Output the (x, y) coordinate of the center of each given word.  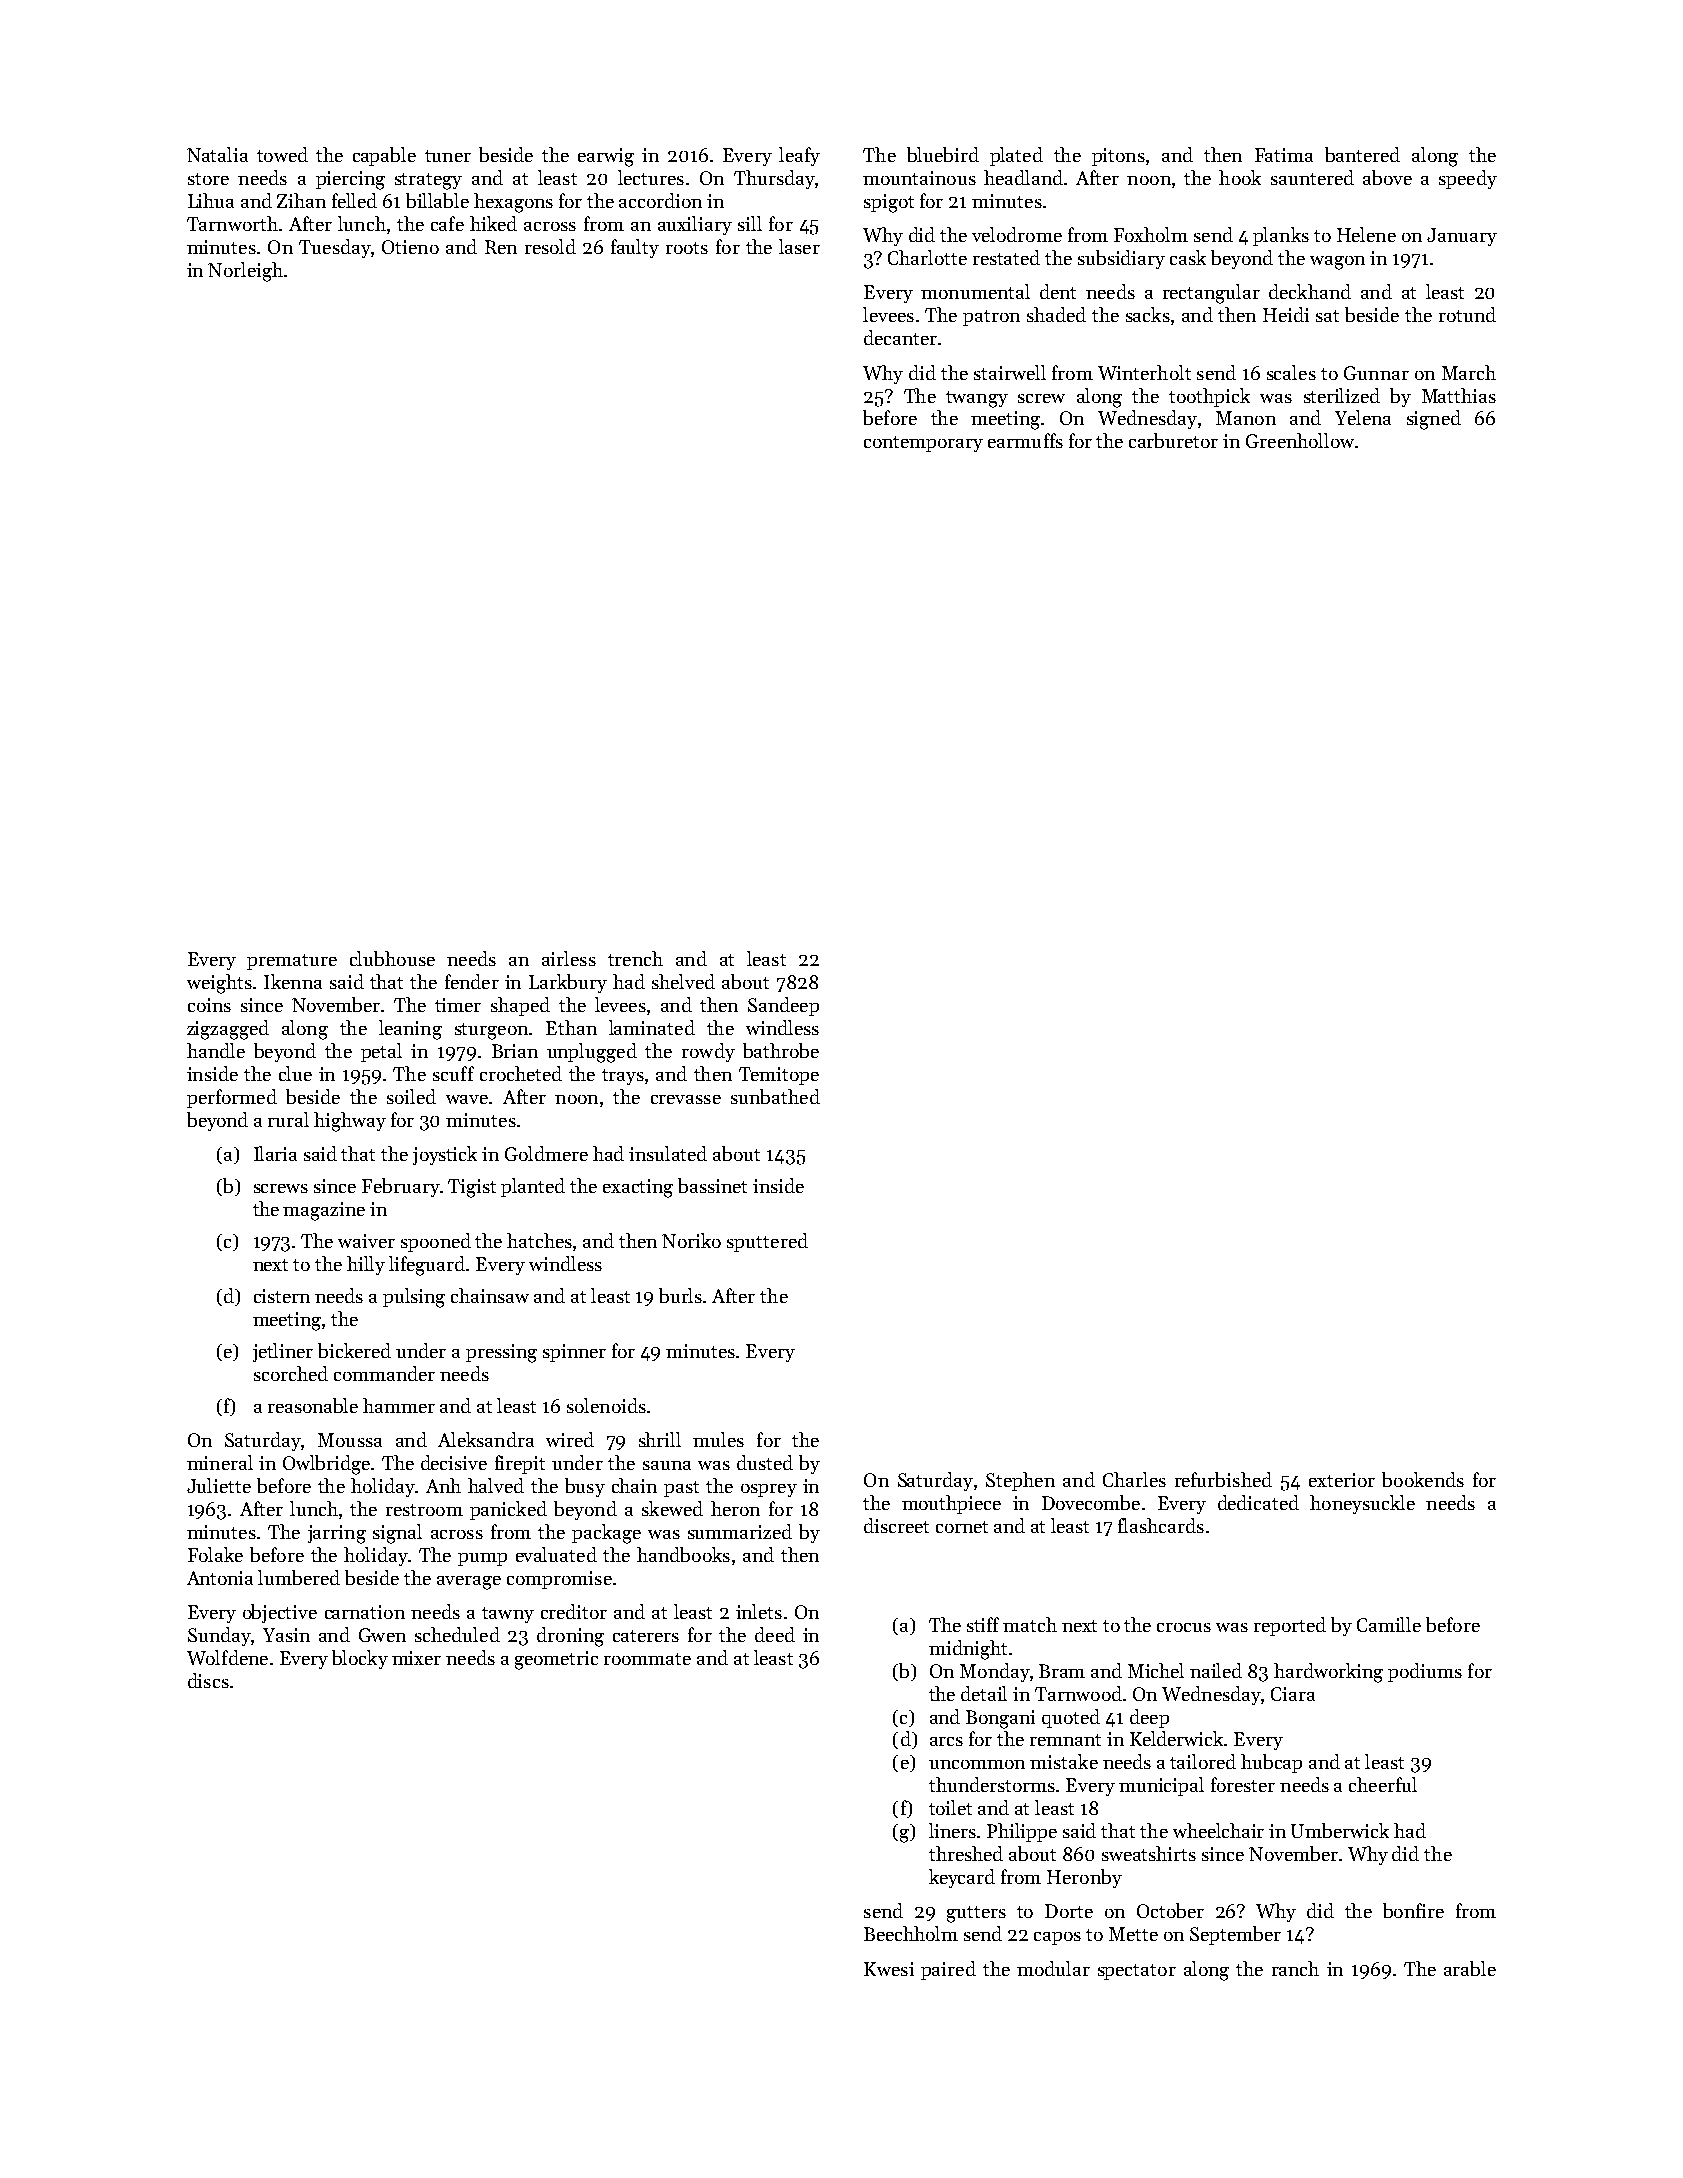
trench (635, 958)
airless (569, 958)
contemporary (923, 444)
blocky (360, 1659)
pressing (501, 1353)
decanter (900, 337)
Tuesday (335, 248)
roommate (647, 1659)
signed (1434, 420)
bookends (1423, 1479)
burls (681, 1295)
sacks (1148, 314)
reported (1290, 1626)
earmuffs (1025, 440)
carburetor (1173, 440)
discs (208, 1680)
